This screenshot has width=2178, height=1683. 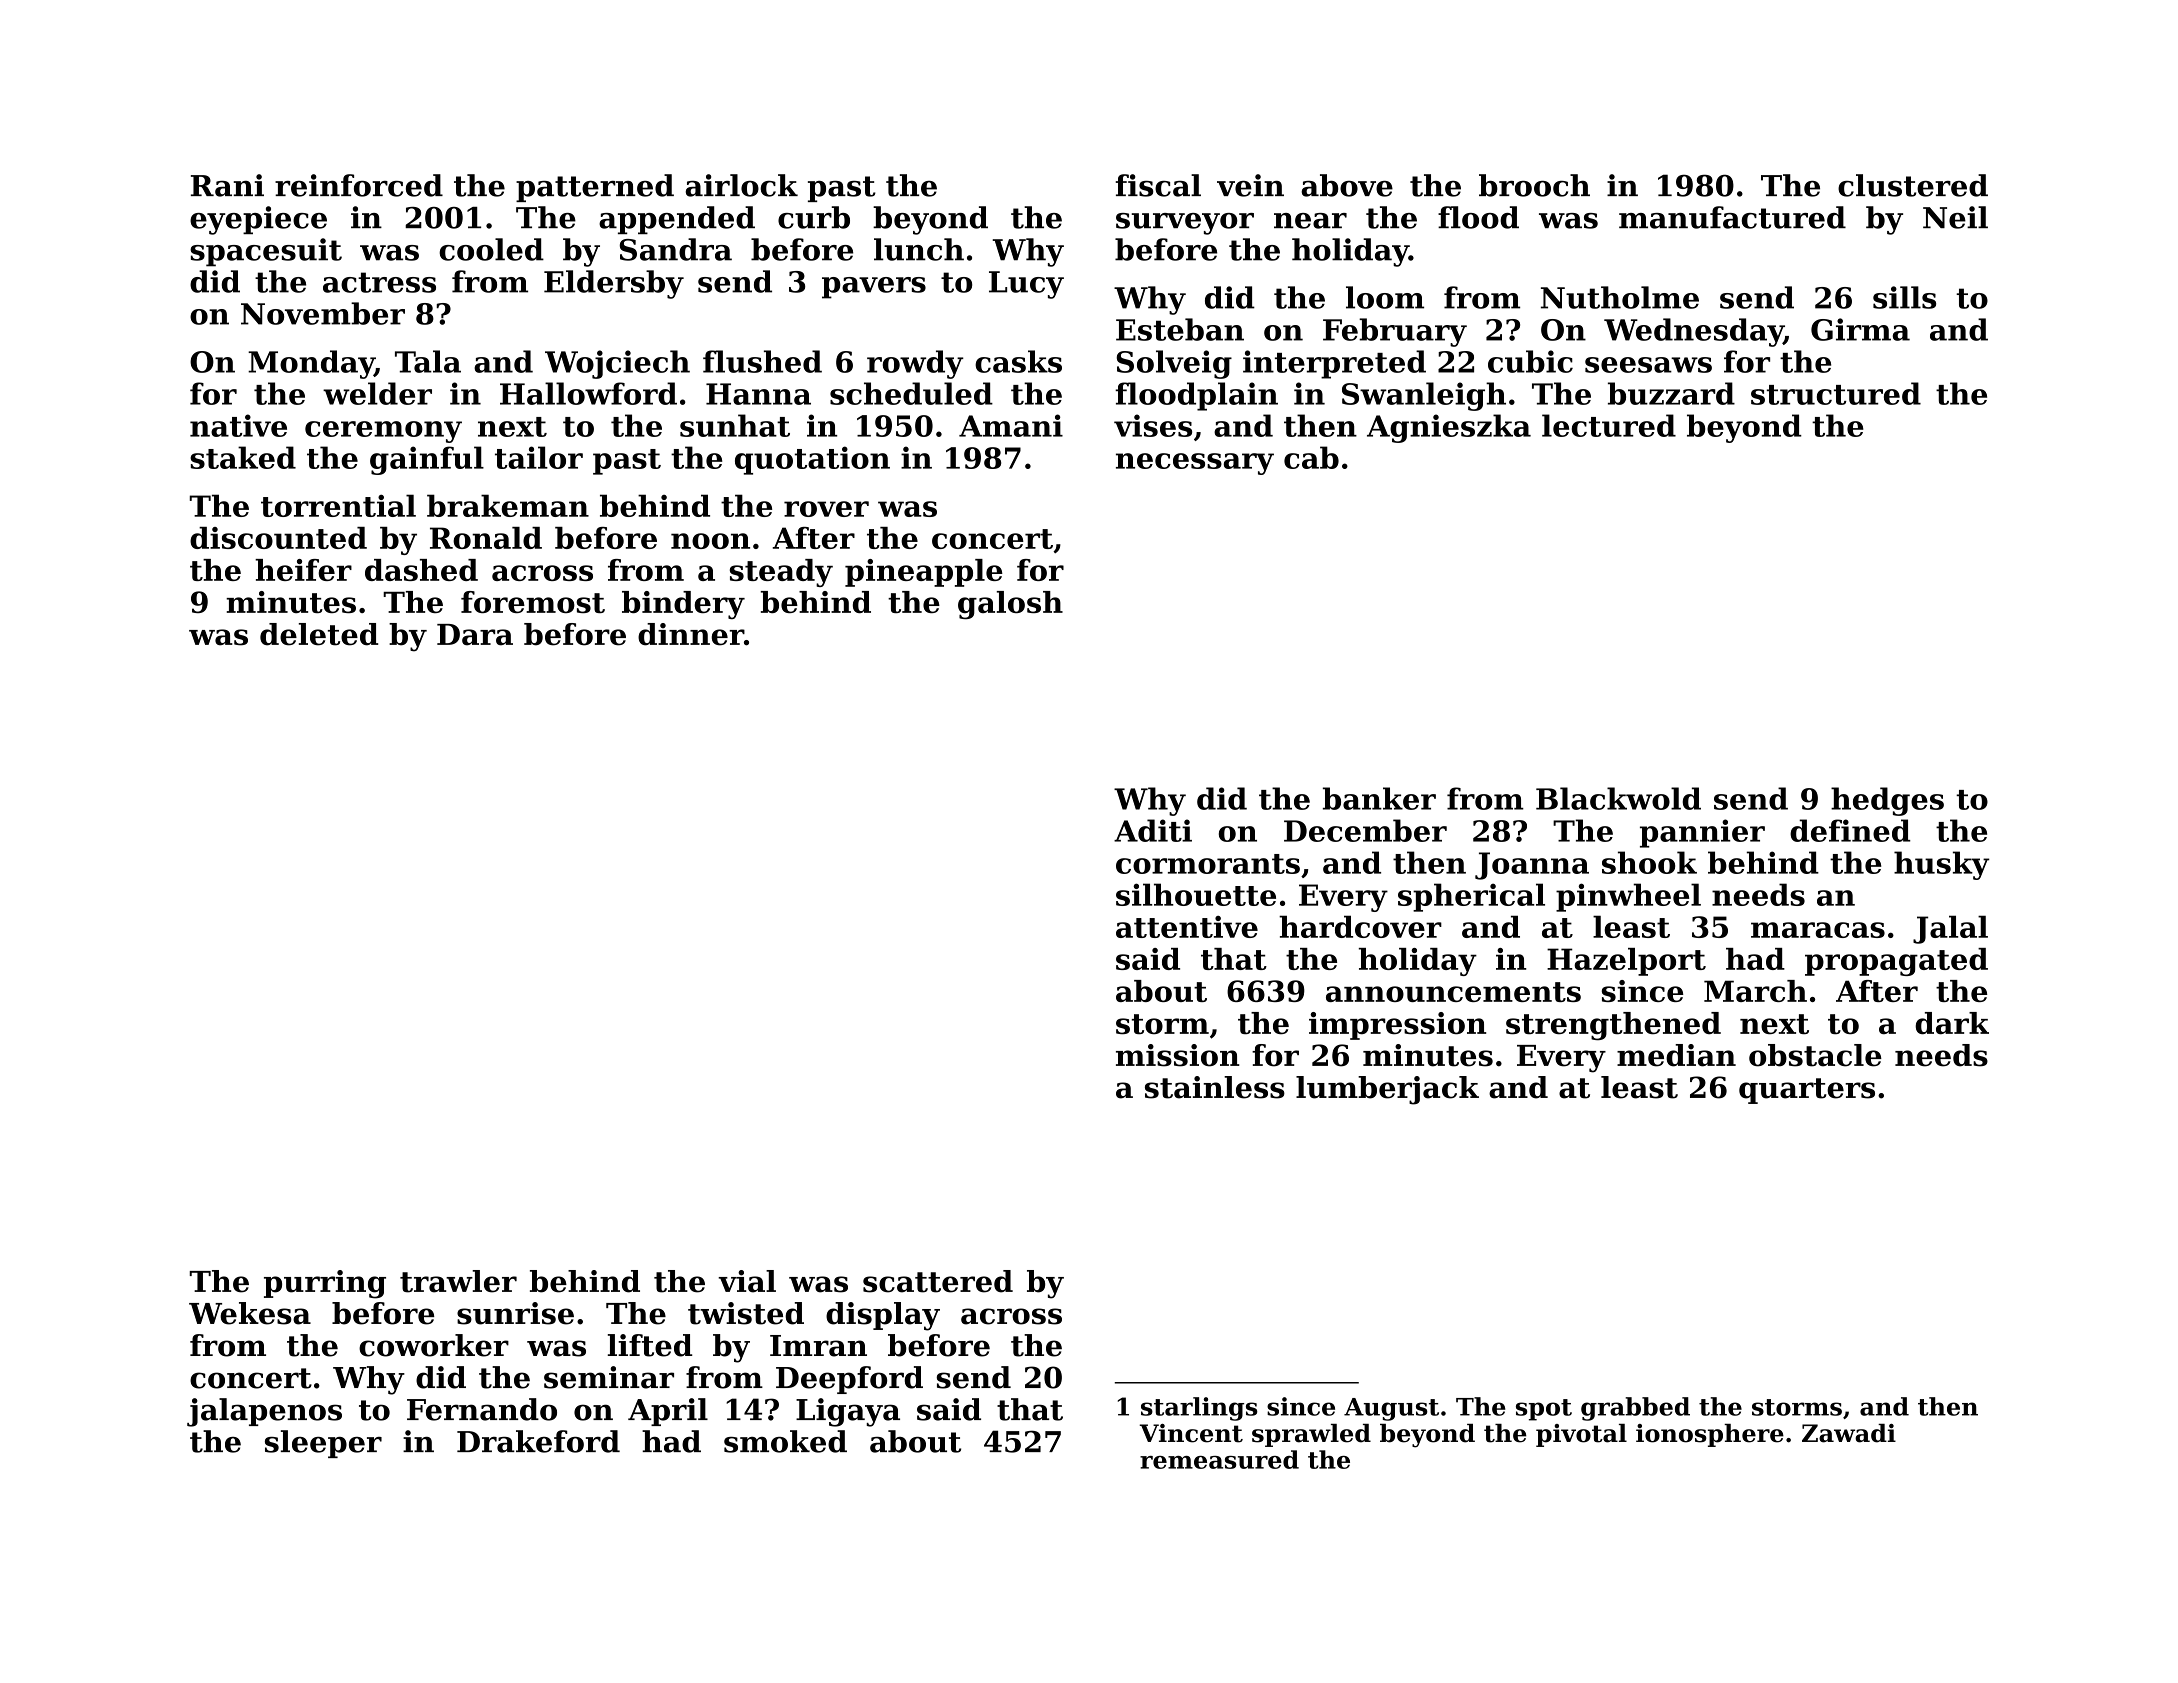 What do you see at coordinates (323, 1444) in the screenshot?
I see `sleeper` at bounding box center [323, 1444].
